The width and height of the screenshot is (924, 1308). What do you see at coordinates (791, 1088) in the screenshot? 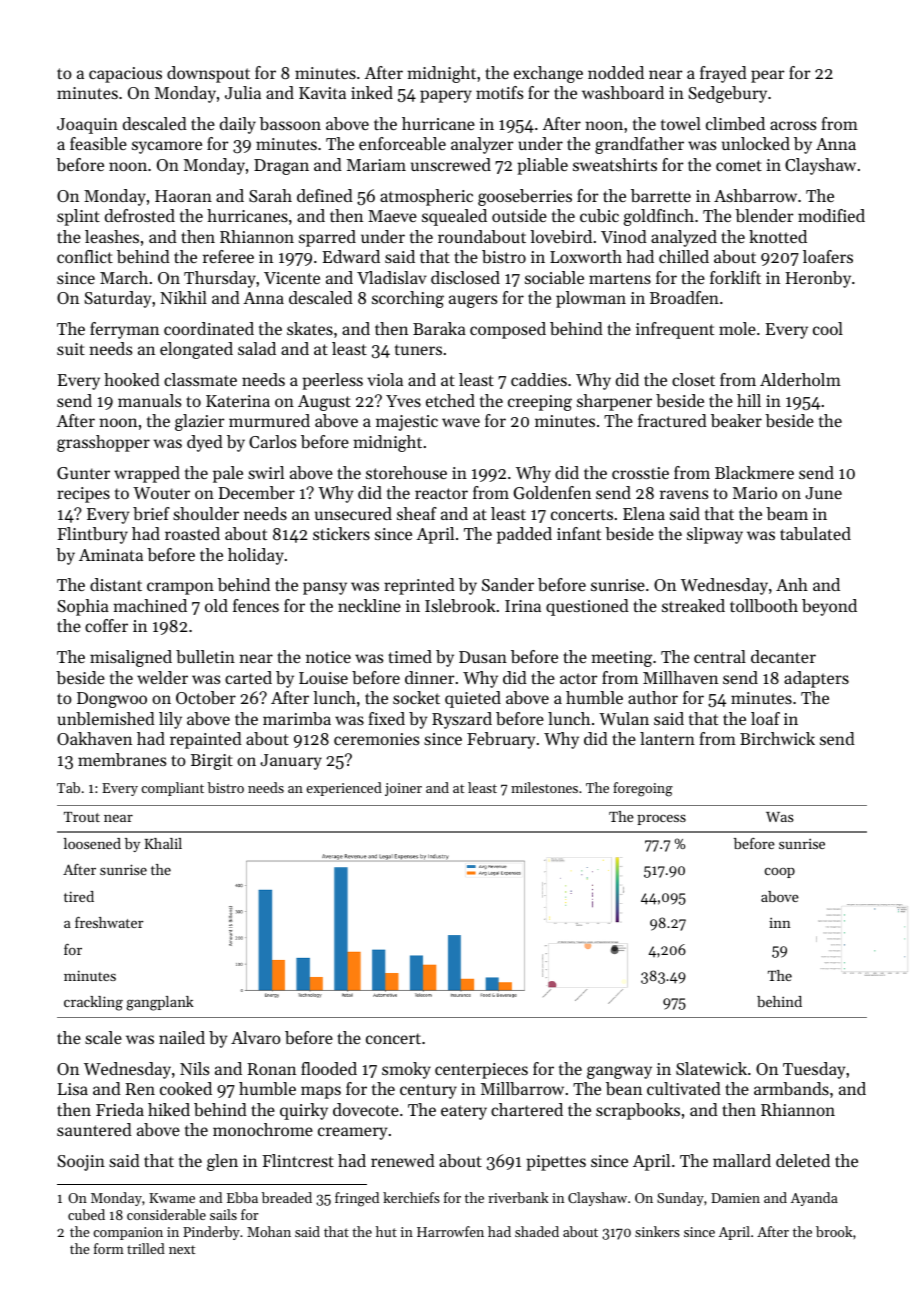
I see `armbands` at bounding box center [791, 1088].
